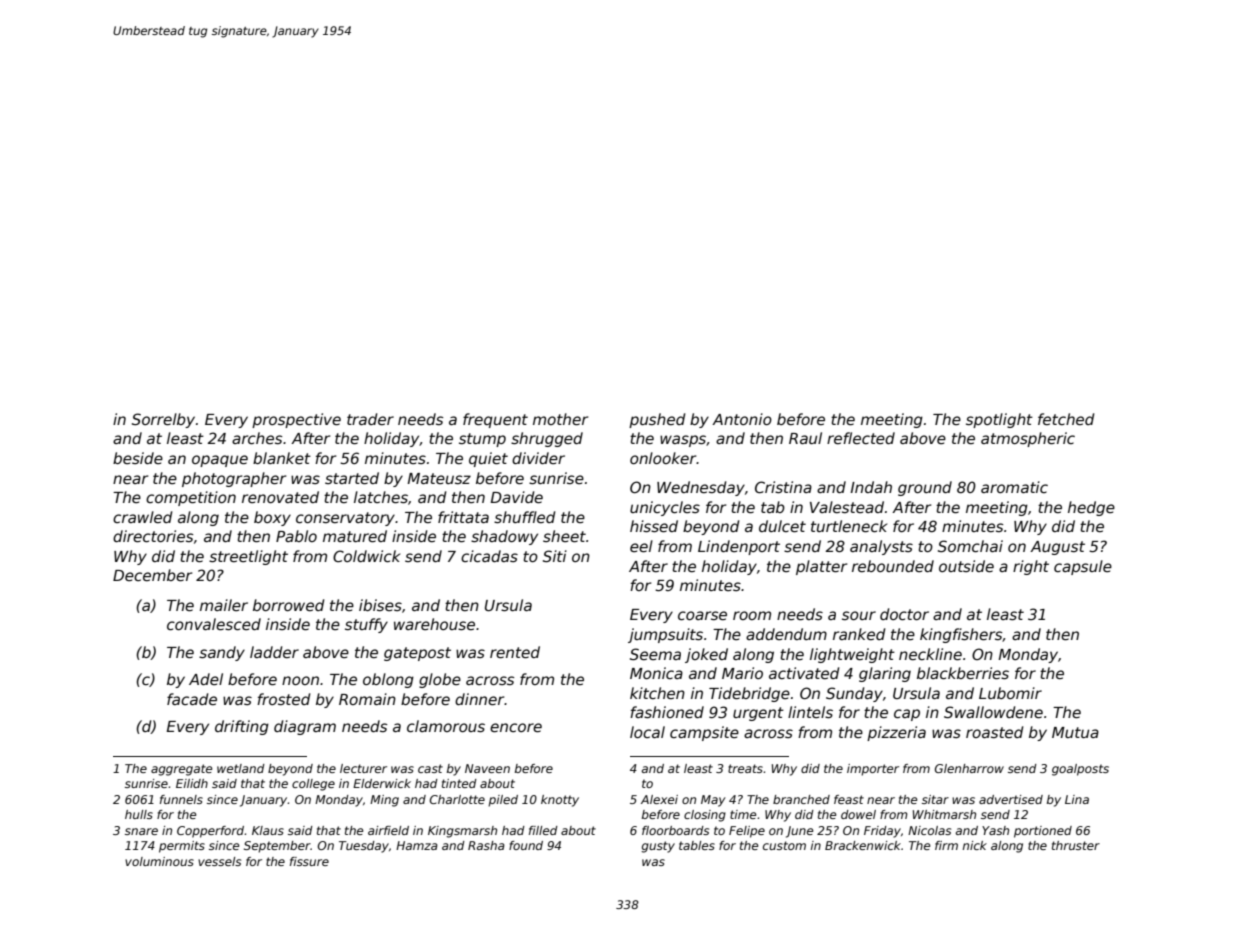 The height and width of the document is (952, 1233). What do you see at coordinates (701, 488) in the document?
I see `Wednesday` at bounding box center [701, 488].
